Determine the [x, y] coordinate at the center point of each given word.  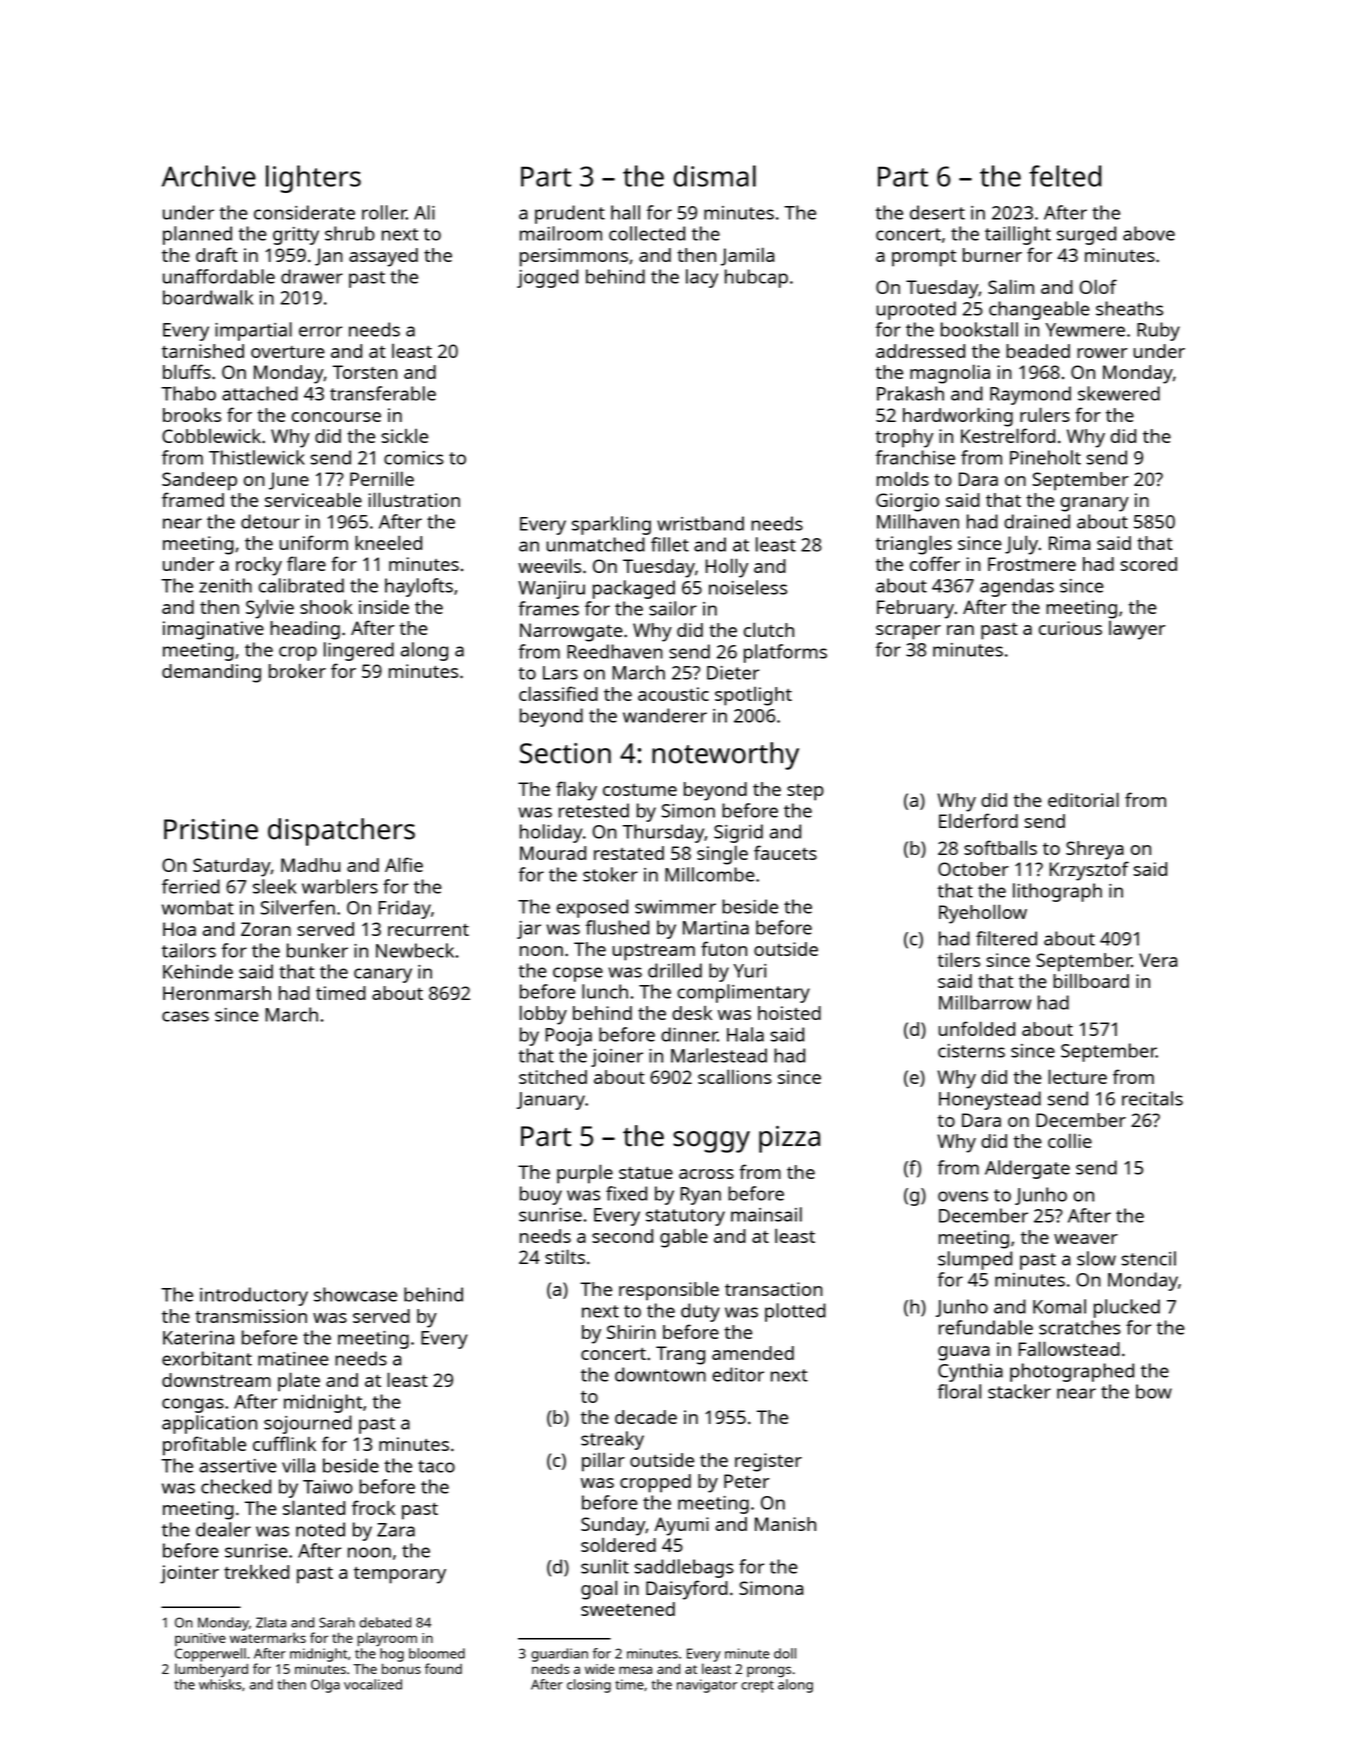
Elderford [978, 820]
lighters [313, 179]
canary [383, 975]
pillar [603, 1462]
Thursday [663, 833]
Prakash [910, 393]
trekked [256, 1572]
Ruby [1158, 331]
